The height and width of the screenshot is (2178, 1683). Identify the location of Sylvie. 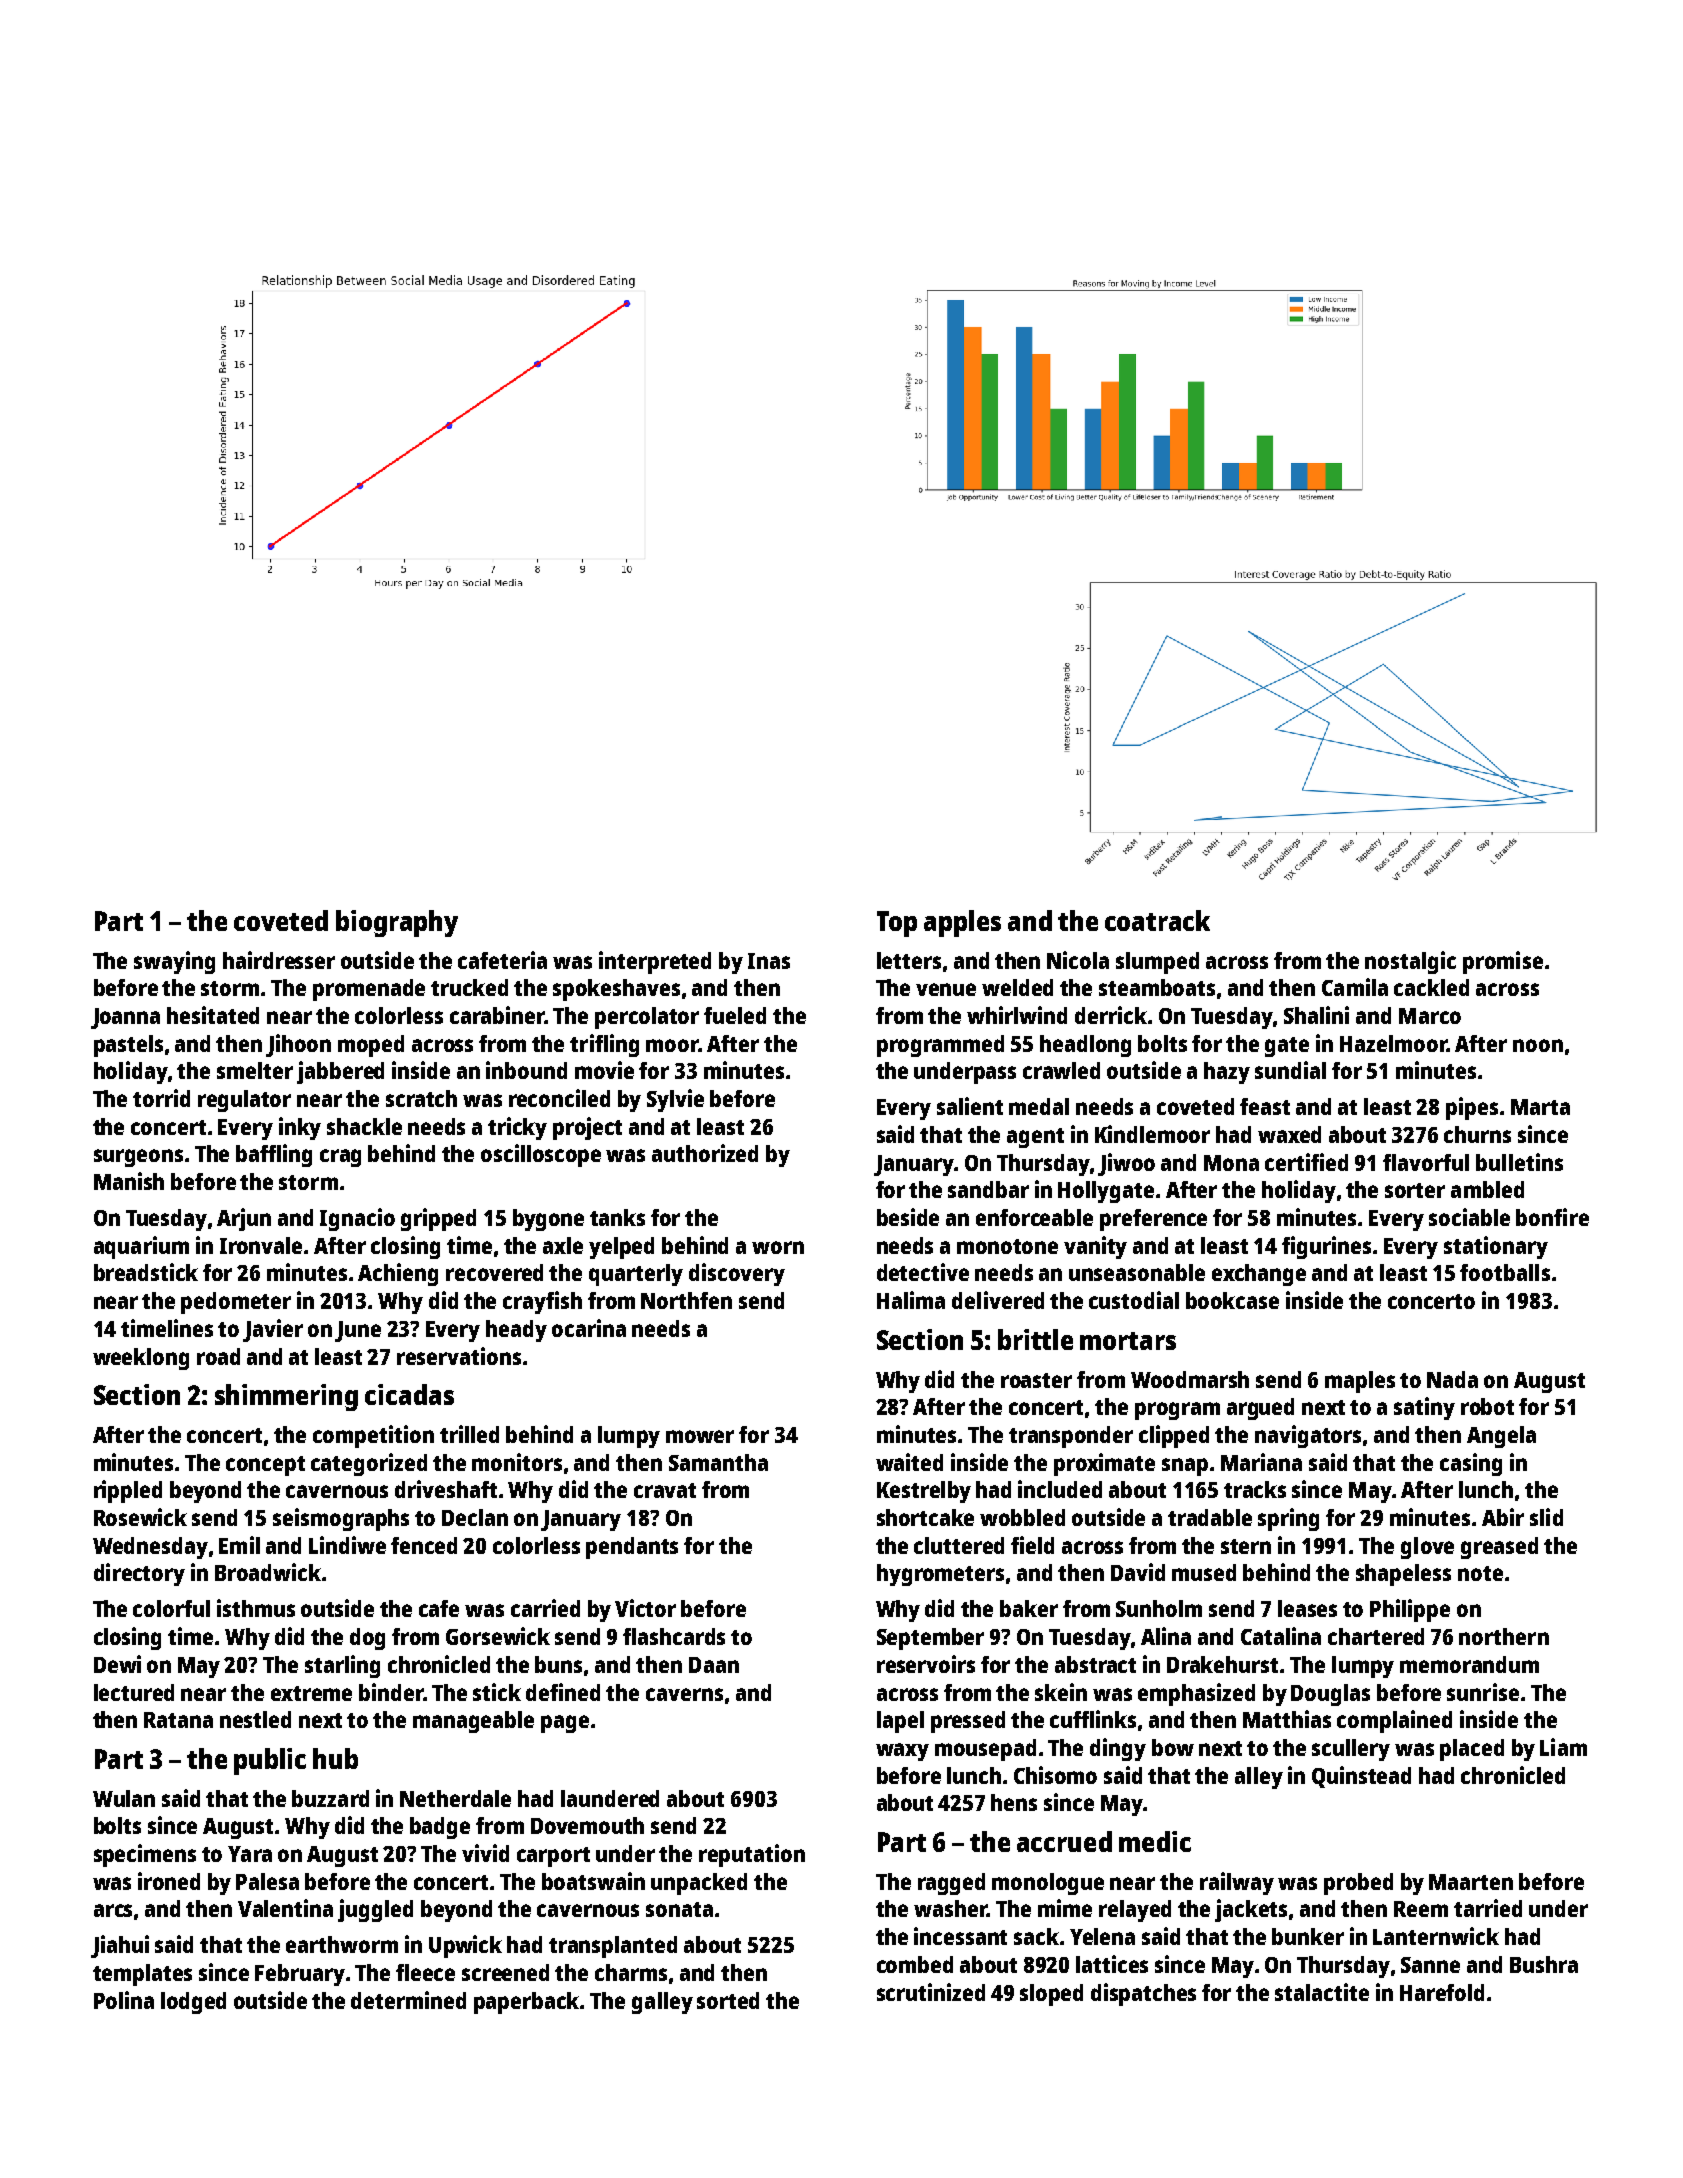
(675, 1100).
